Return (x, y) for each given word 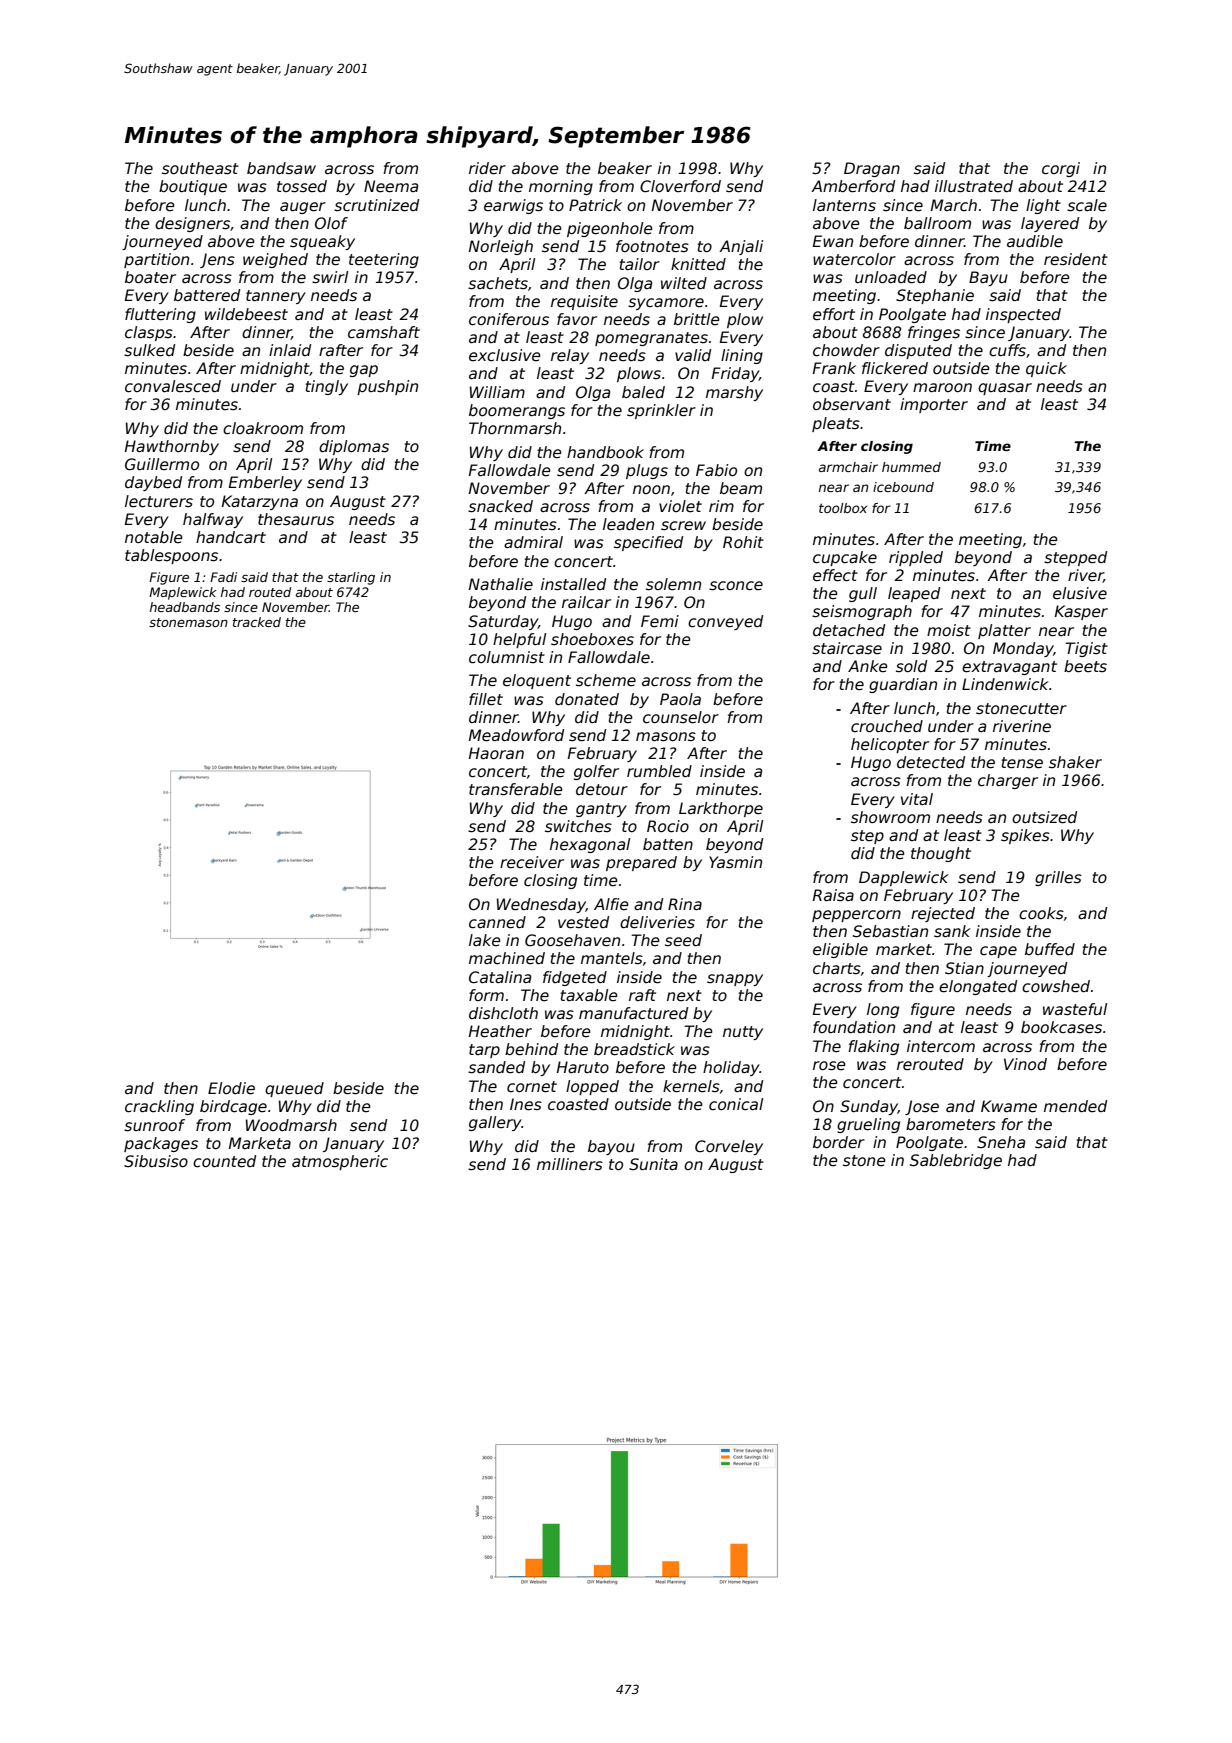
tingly (327, 387)
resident (1076, 259)
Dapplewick (904, 878)
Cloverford (680, 186)
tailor (640, 264)
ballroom (937, 223)
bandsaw (281, 168)
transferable (516, 789)
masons (666, 737)
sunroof (154, 1125)
